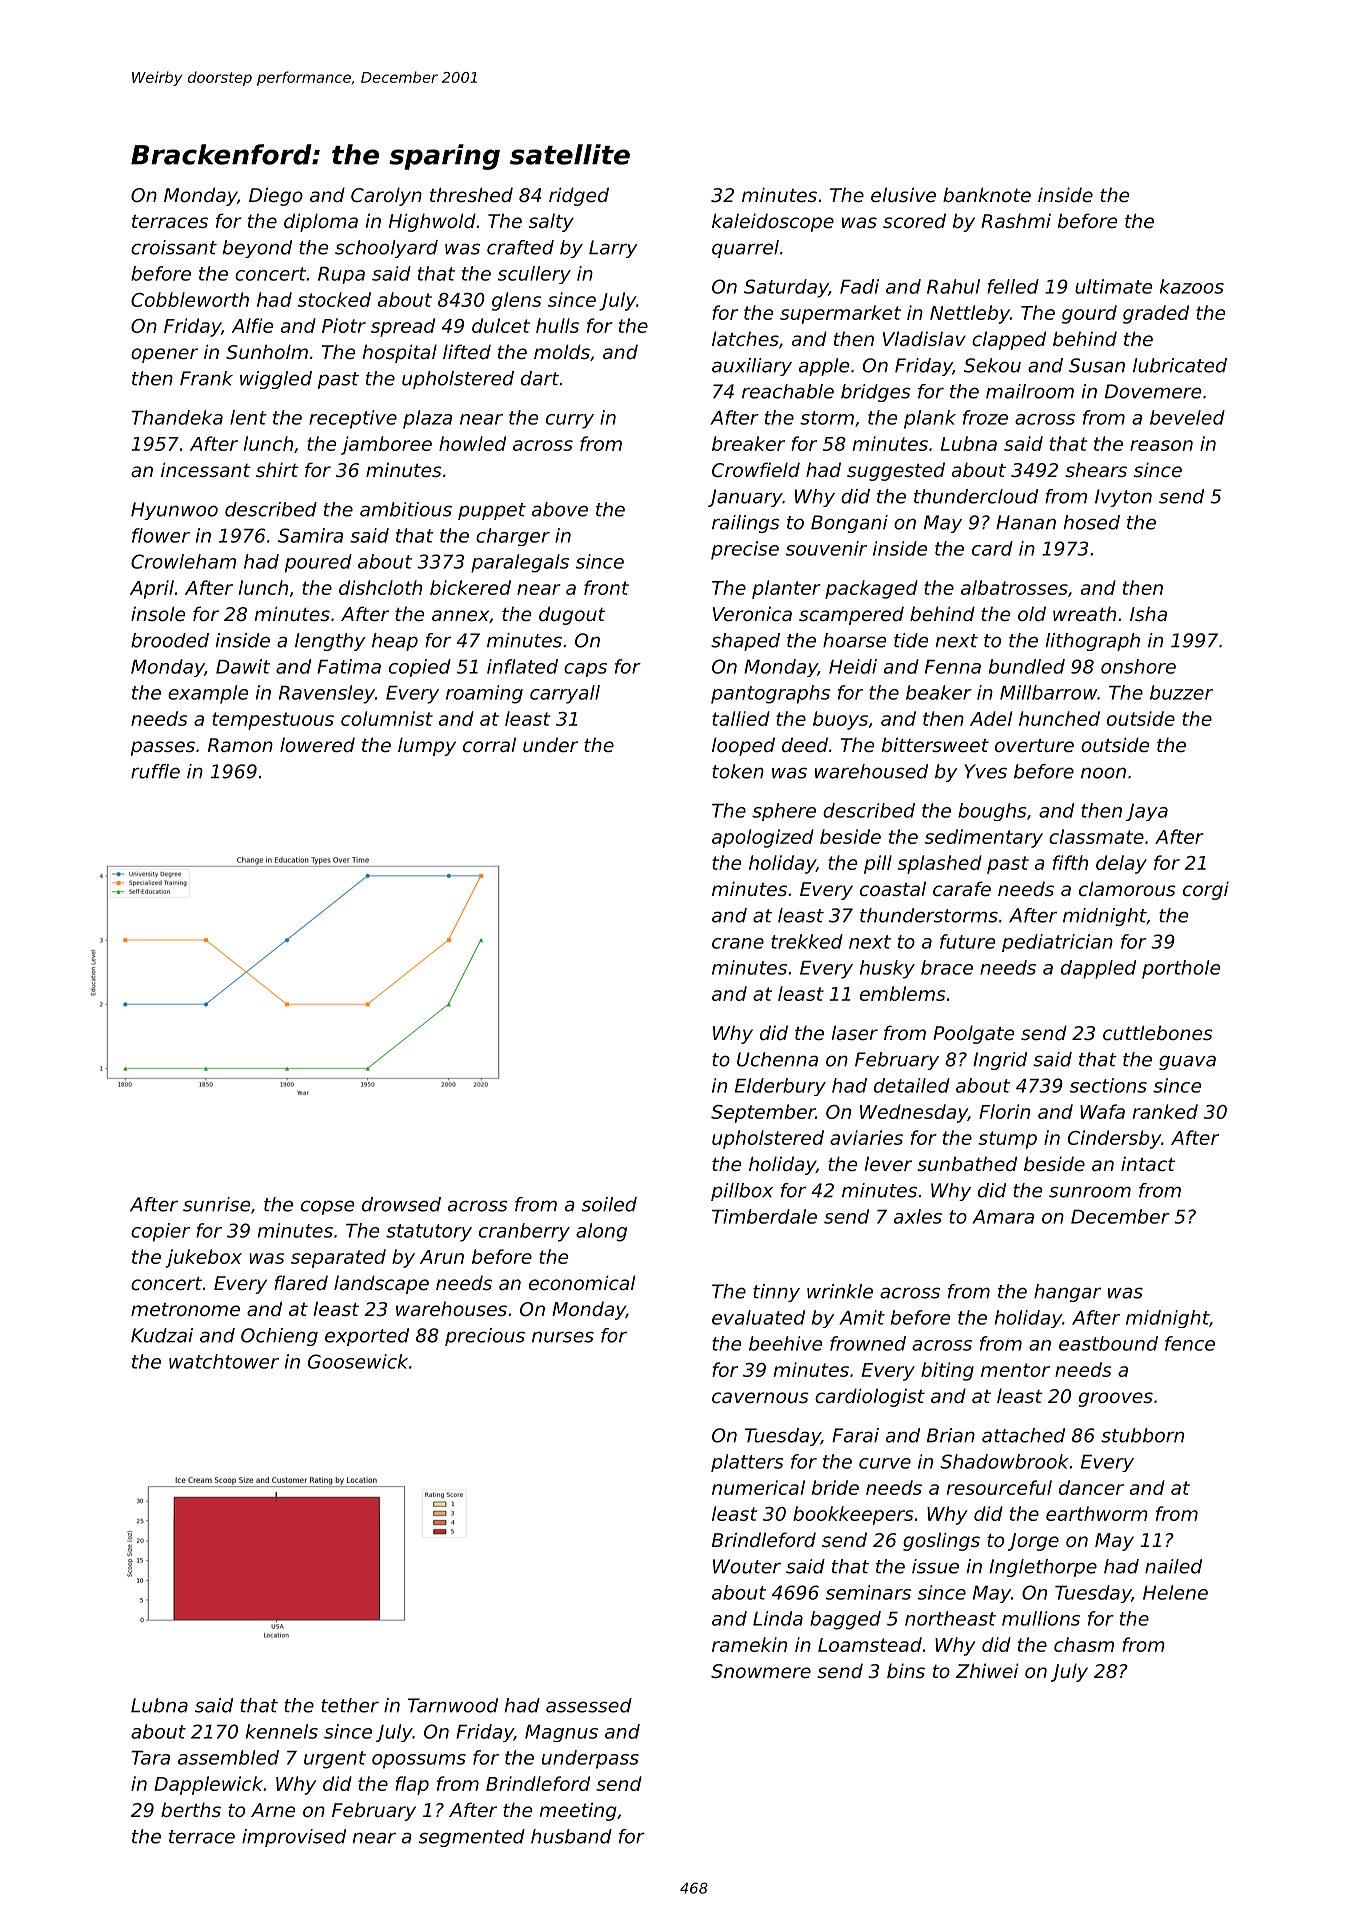  I want to click on future, so click(967, 941).
